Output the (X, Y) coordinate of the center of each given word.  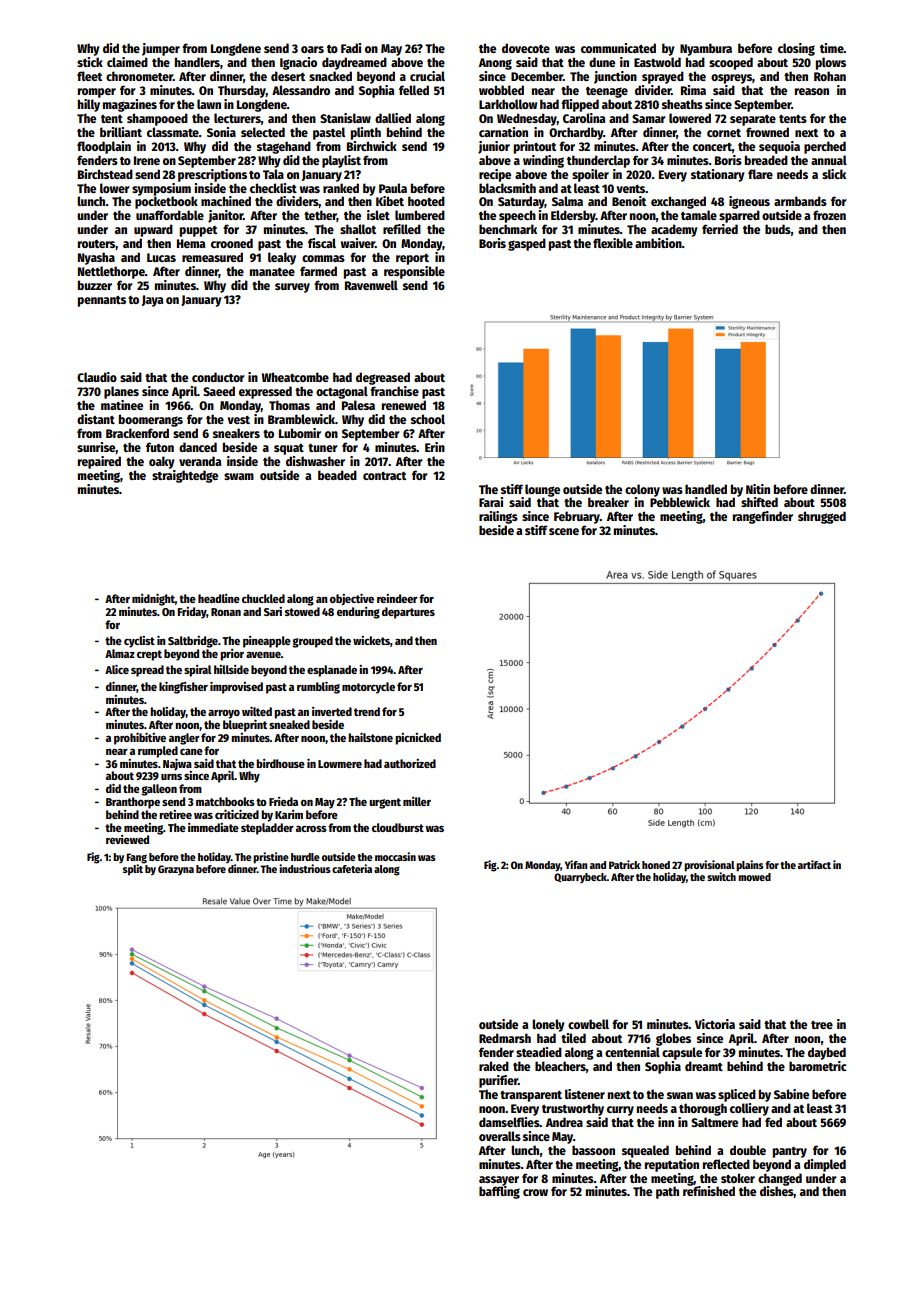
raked (494, 1066)
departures (408, 613)
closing (796, 49)
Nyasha (96, 258)
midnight (153, 600)
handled (706, 489)
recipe (495, 175)
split (133, 869)
